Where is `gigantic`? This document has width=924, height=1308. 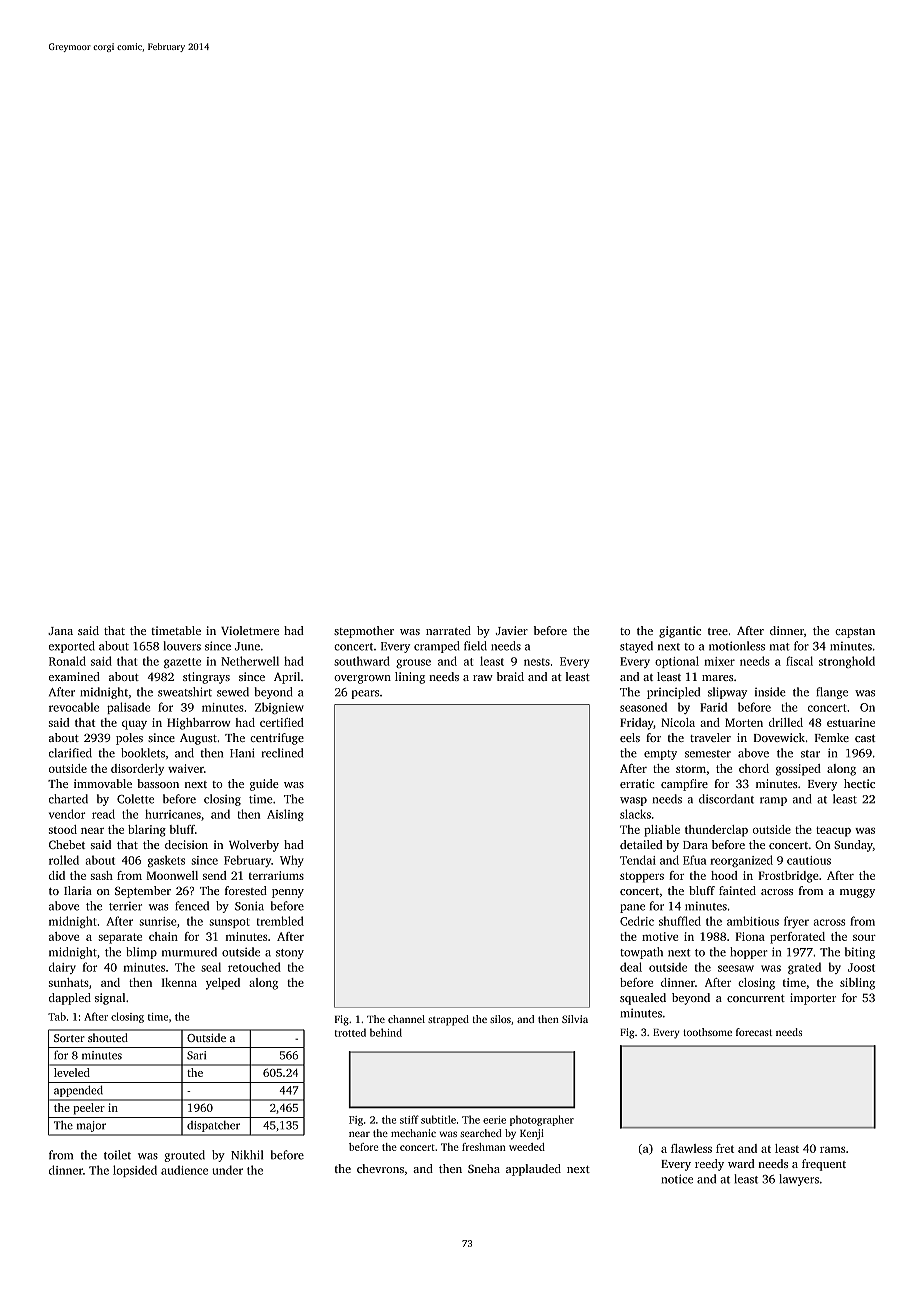 gigantic is located at coordinates (680, 632).
